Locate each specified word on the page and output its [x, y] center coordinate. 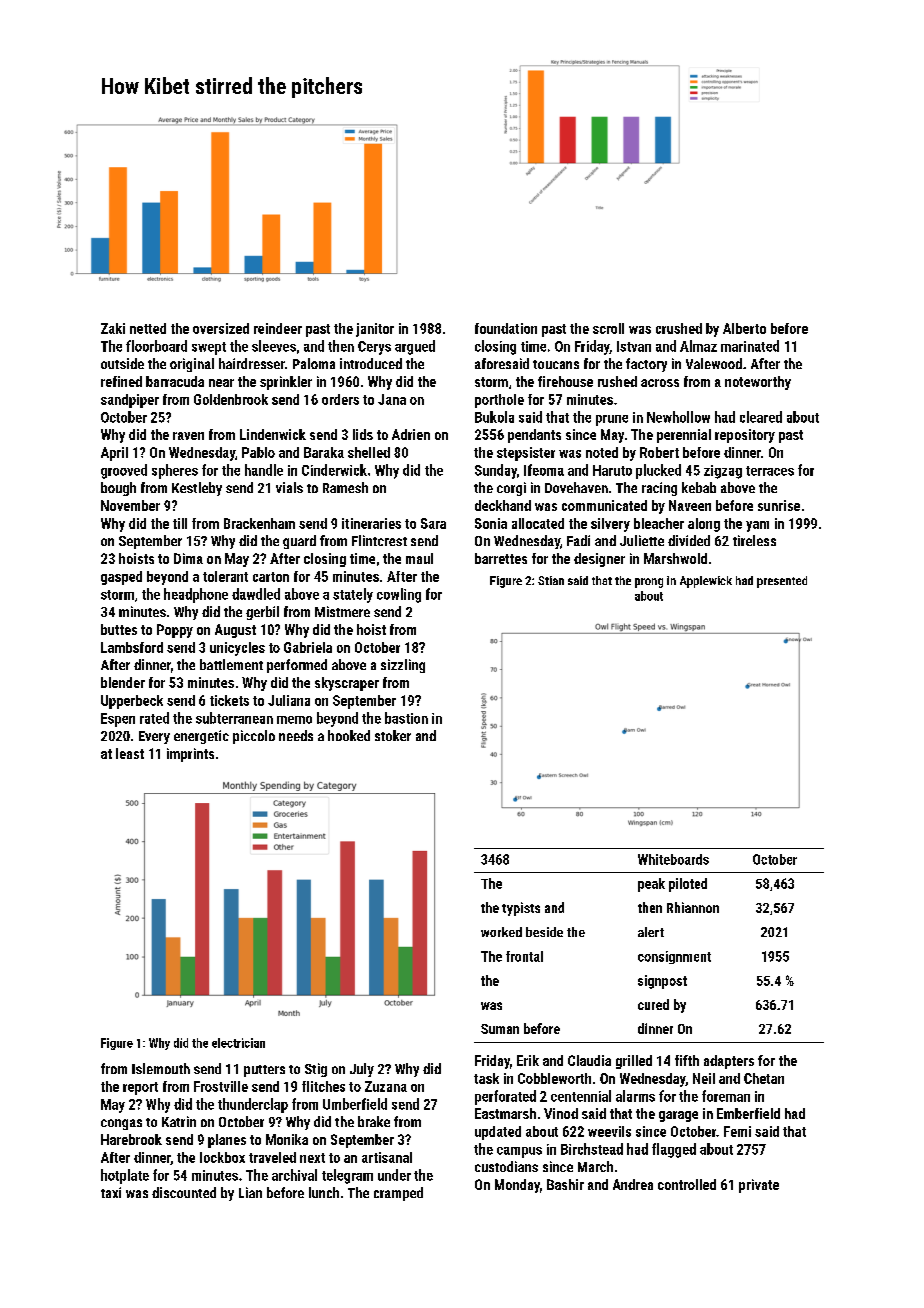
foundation [506, 328]
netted [148, 328]
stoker [393, 735]
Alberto [744, 328]
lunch [324, 1192]
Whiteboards [673, 859]
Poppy [175, 631]
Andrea [633, 1184]
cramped [398, 1194]
